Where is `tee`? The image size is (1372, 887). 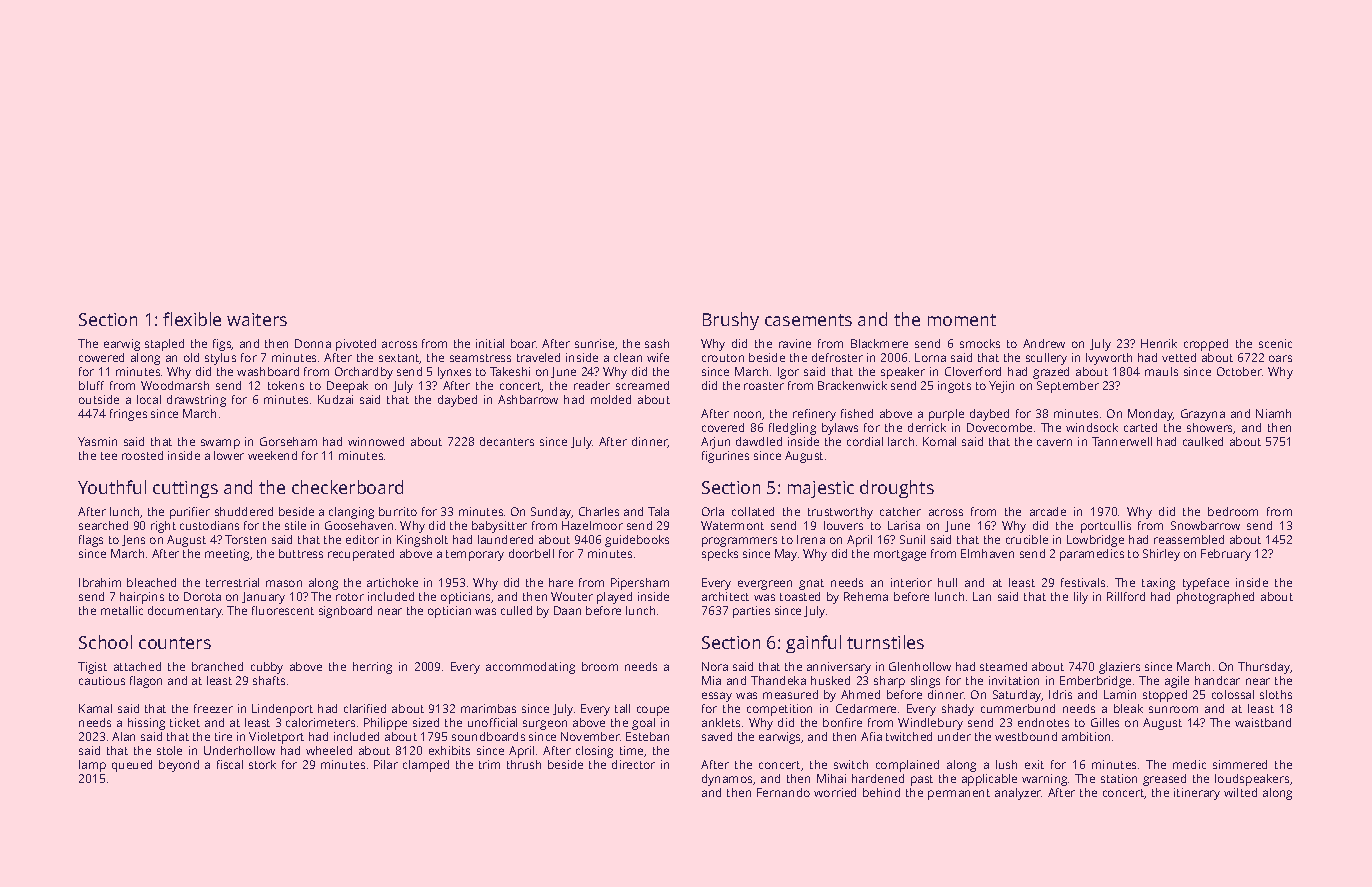
tee is located at coordinates (109, 456).
